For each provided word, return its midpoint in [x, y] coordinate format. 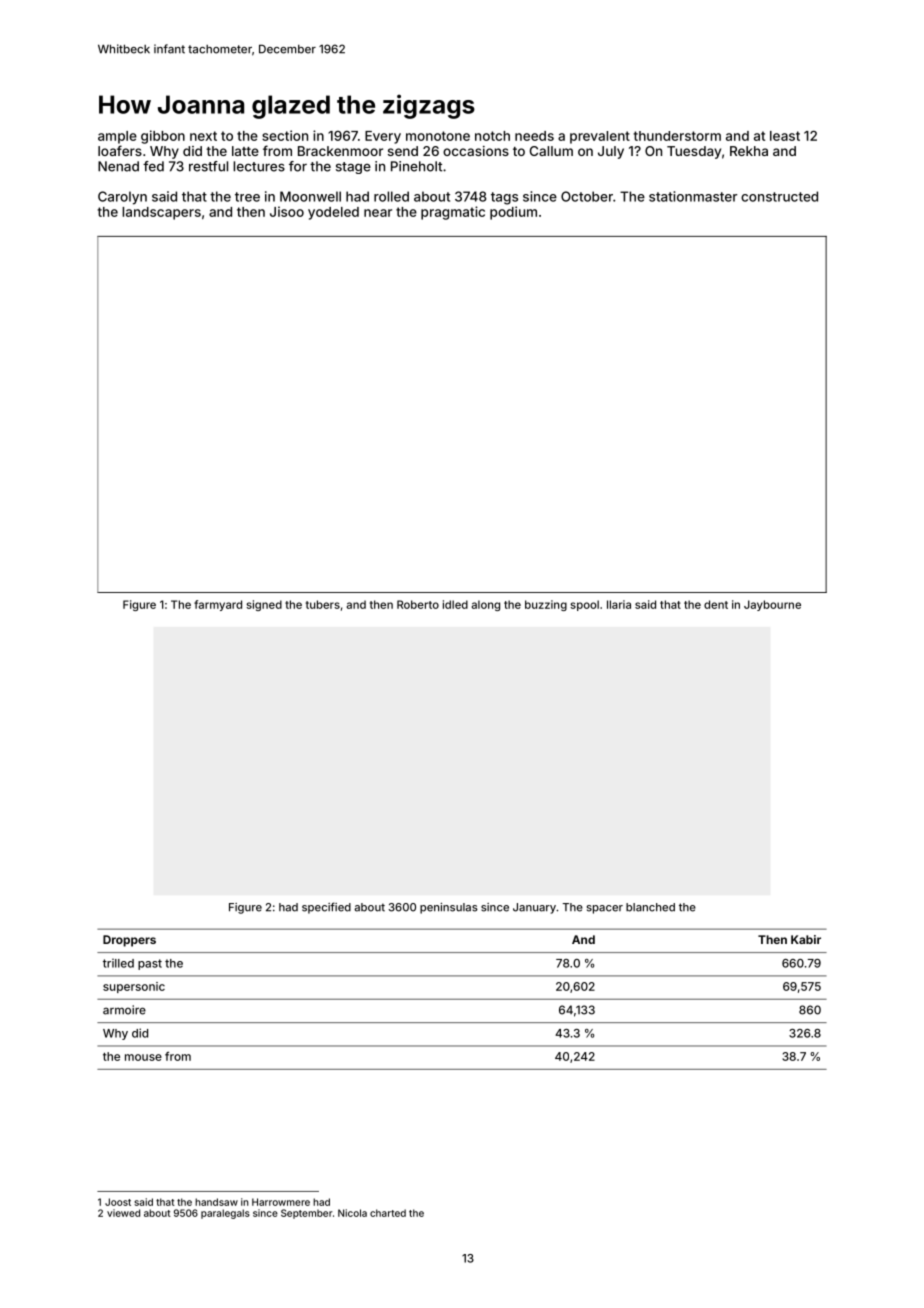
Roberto [418, 604]
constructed [779, 196]
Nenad [118, 166]
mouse [143, 1057]
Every [383, 137]
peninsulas [449, 908]
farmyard [218, 605]
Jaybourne [772, 605]
